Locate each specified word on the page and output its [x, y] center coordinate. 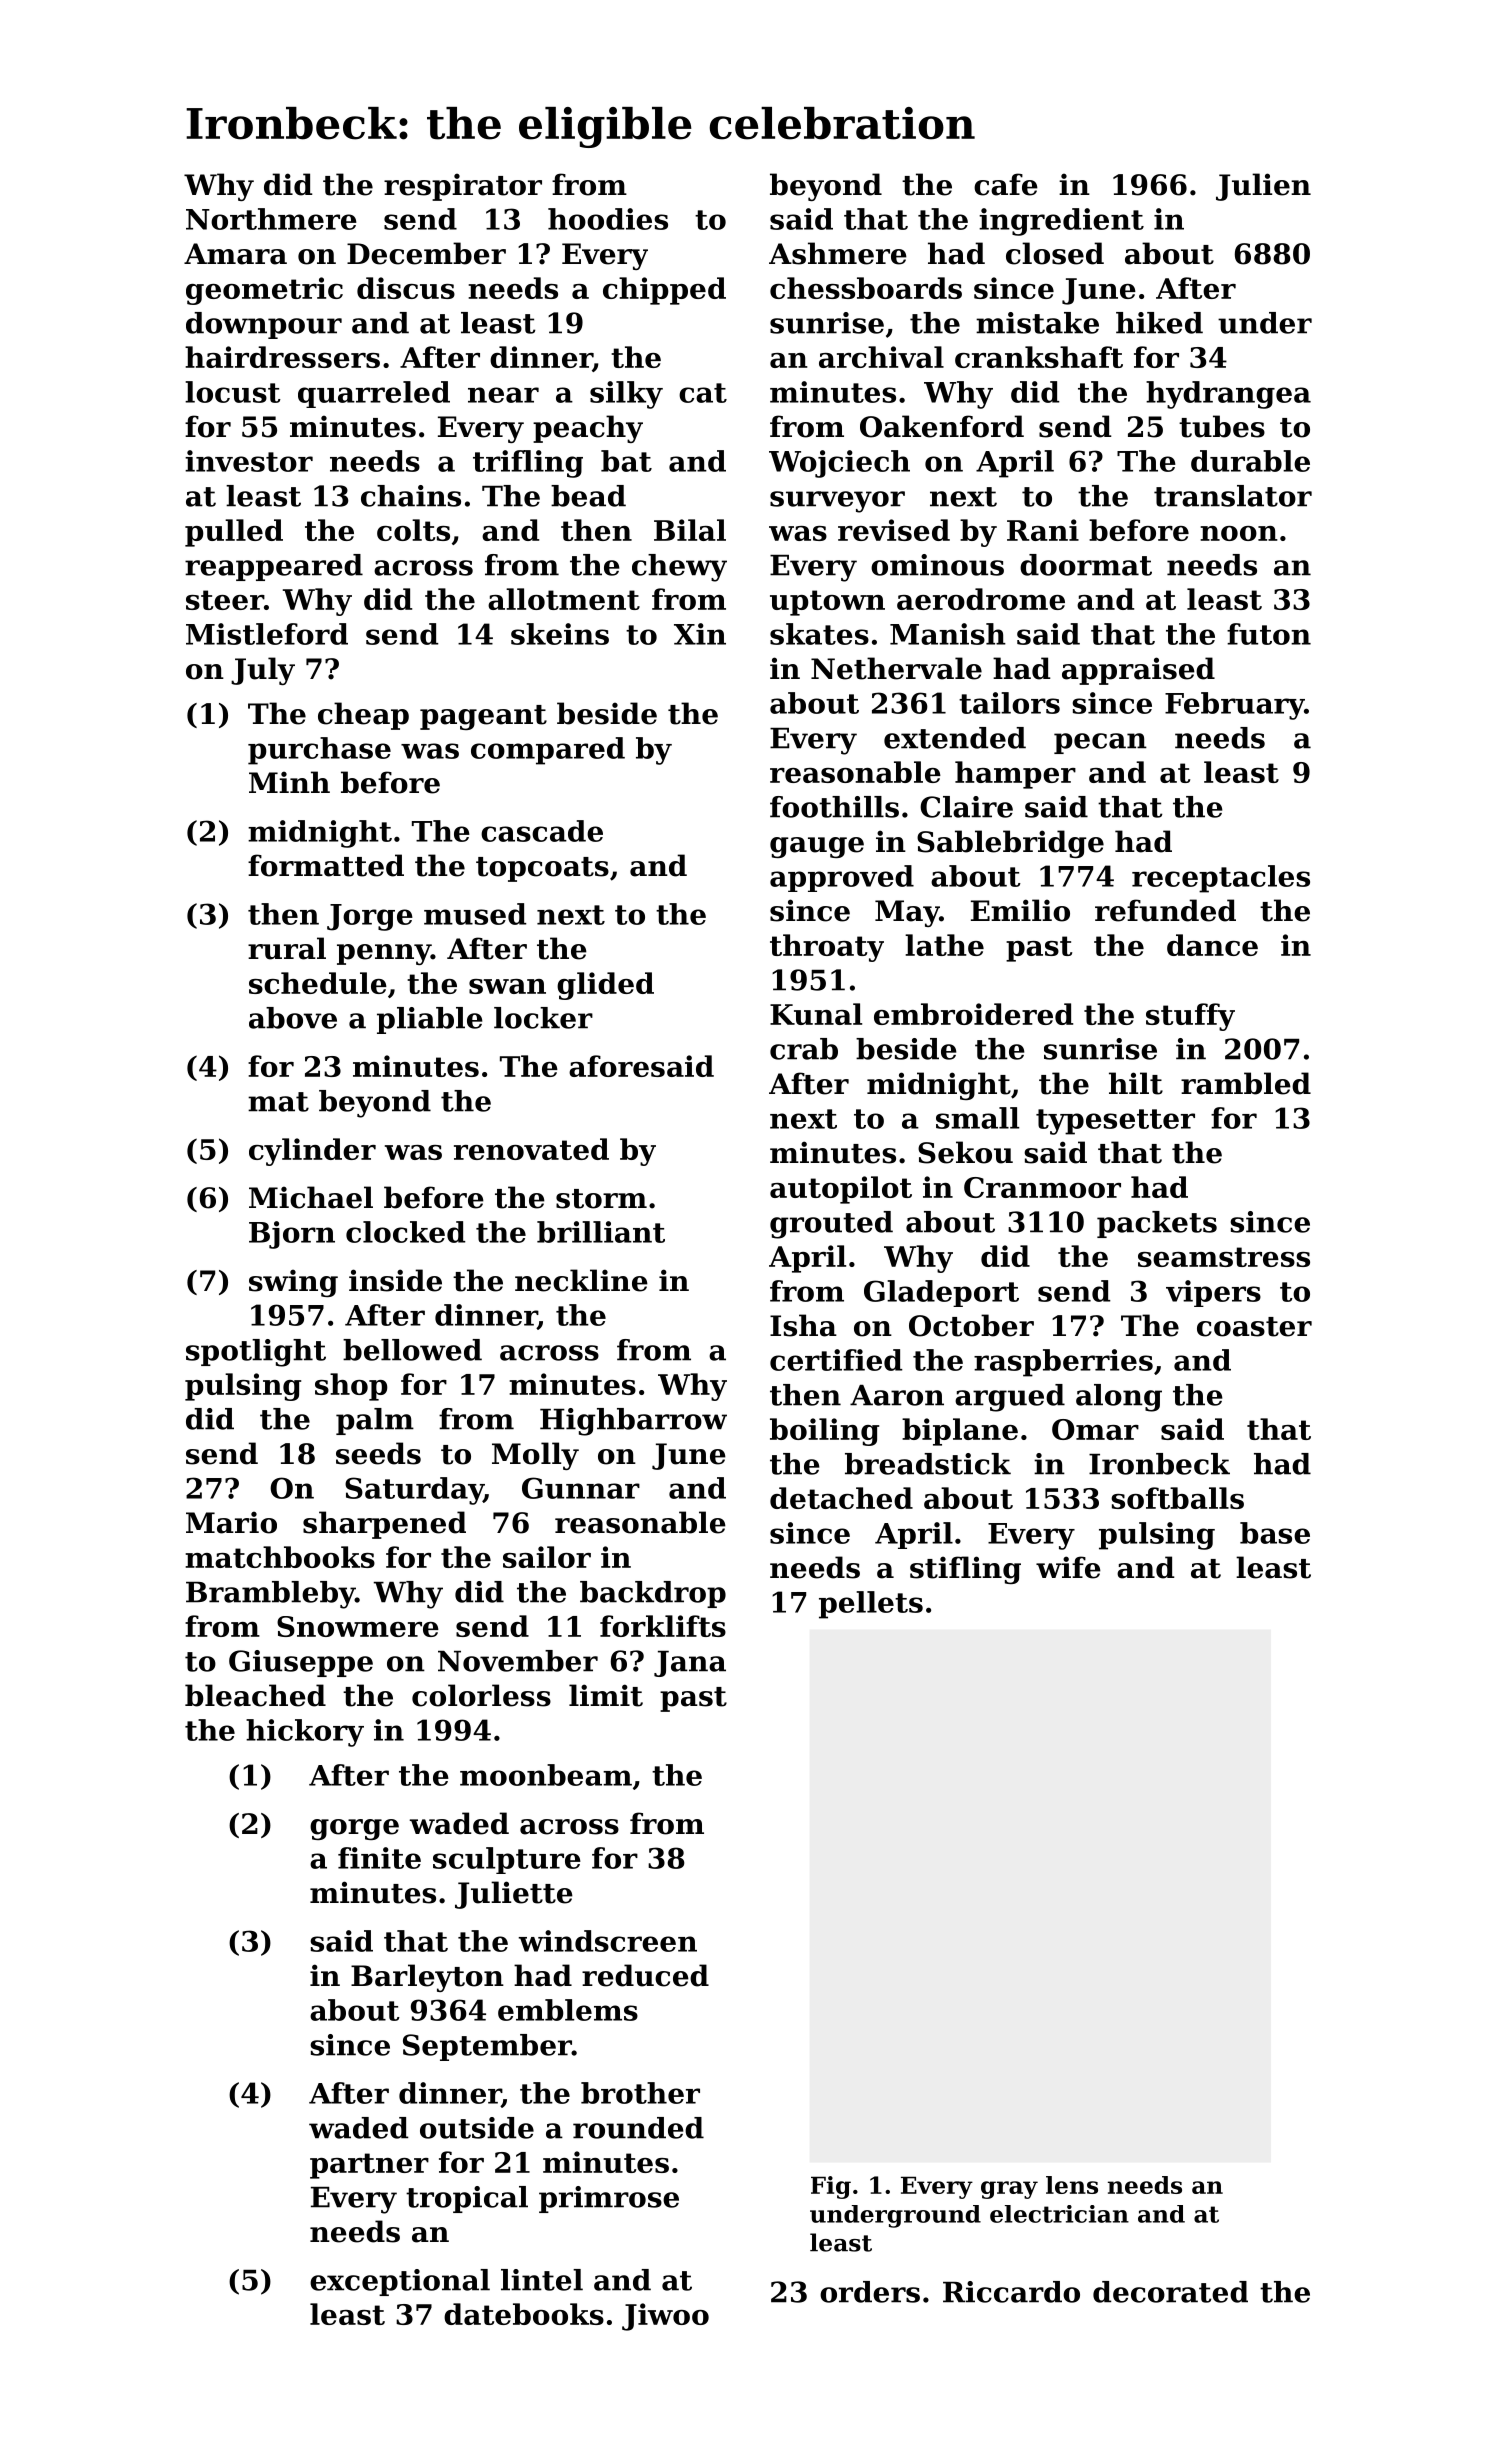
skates [819, 634]
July [263, 671]
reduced [645, 1975]
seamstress [1224, 1257]
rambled [1246, 1083]
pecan [1100, 743]
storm [601, 1199]
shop [351, 1387]
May [907, 913]
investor [249, 461]
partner [369, 2166]
